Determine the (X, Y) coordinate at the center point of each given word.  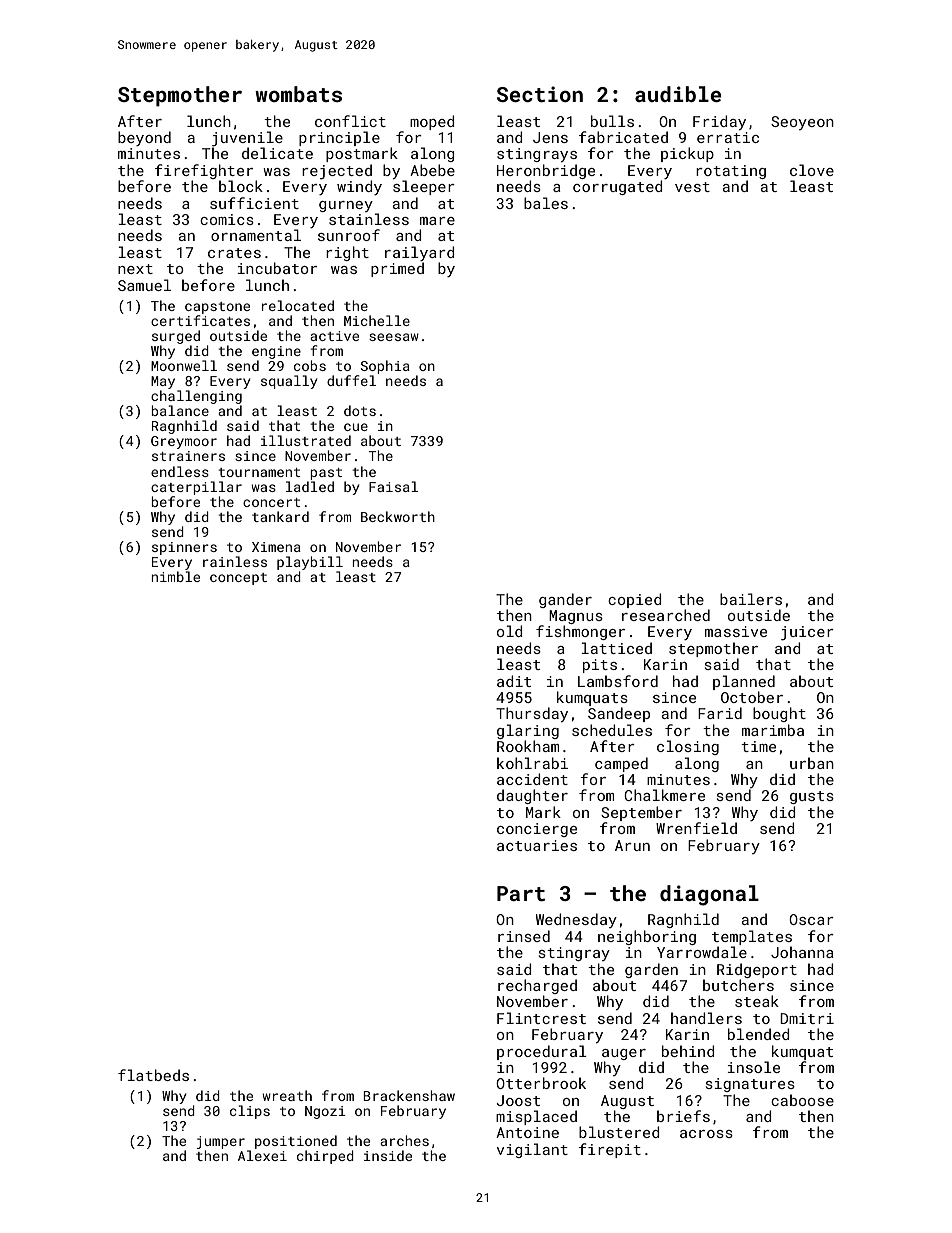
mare (437, 221)
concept (238, 579)
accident (532, 779)
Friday (719, 122)
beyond (144, 138)
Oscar (811, 919)
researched (666, 615)
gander (565, 600)
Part (521, 893)
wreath (287, 1095)
